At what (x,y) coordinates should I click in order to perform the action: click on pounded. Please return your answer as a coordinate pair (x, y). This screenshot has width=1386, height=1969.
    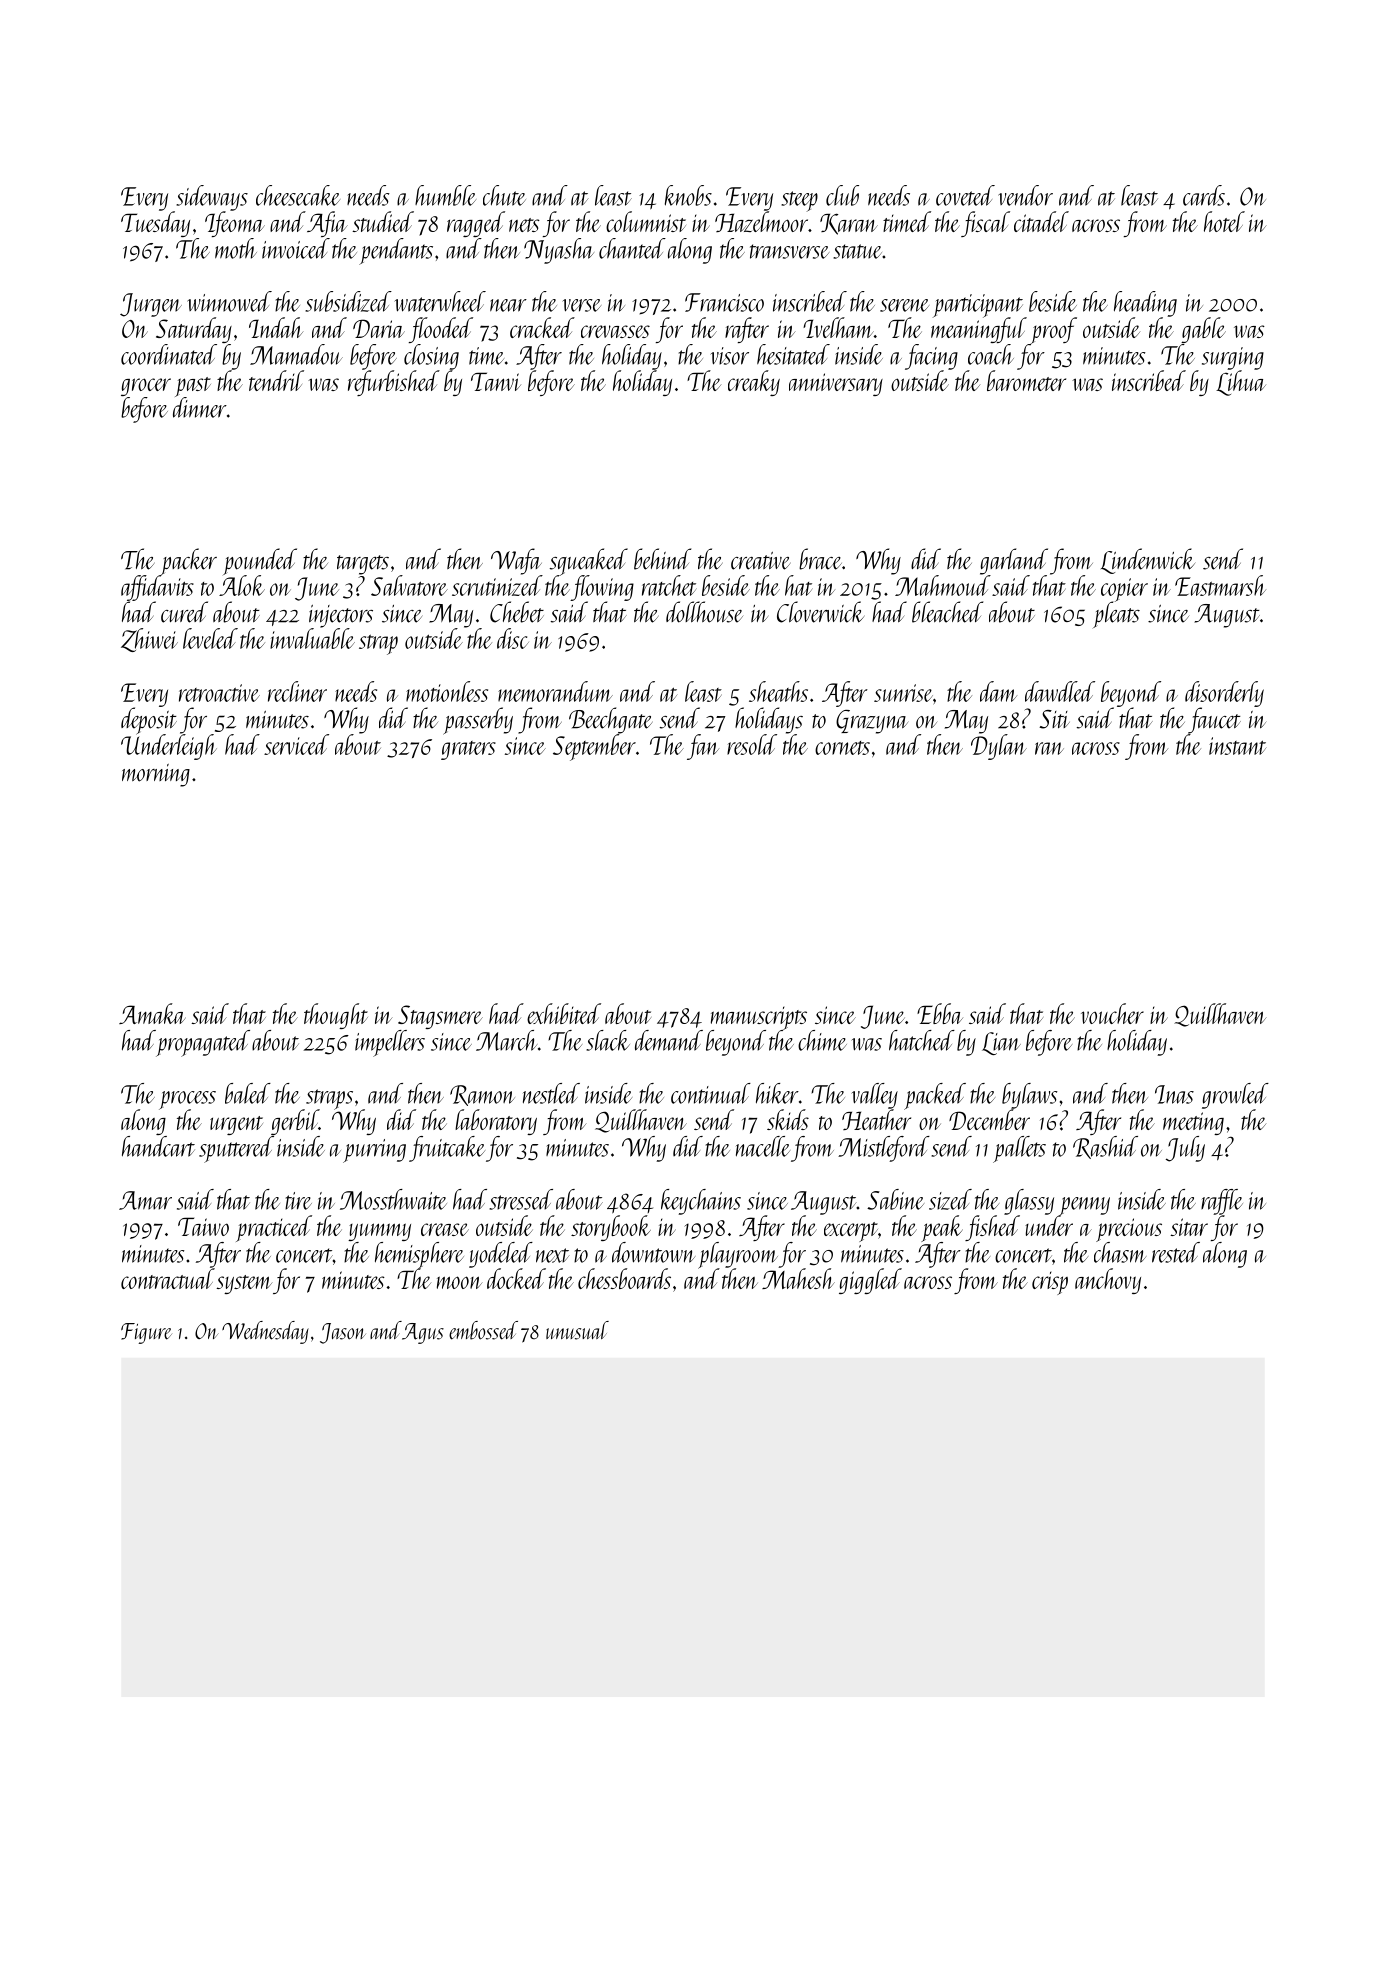
    Looking at the image, I should click on (260, 561).
